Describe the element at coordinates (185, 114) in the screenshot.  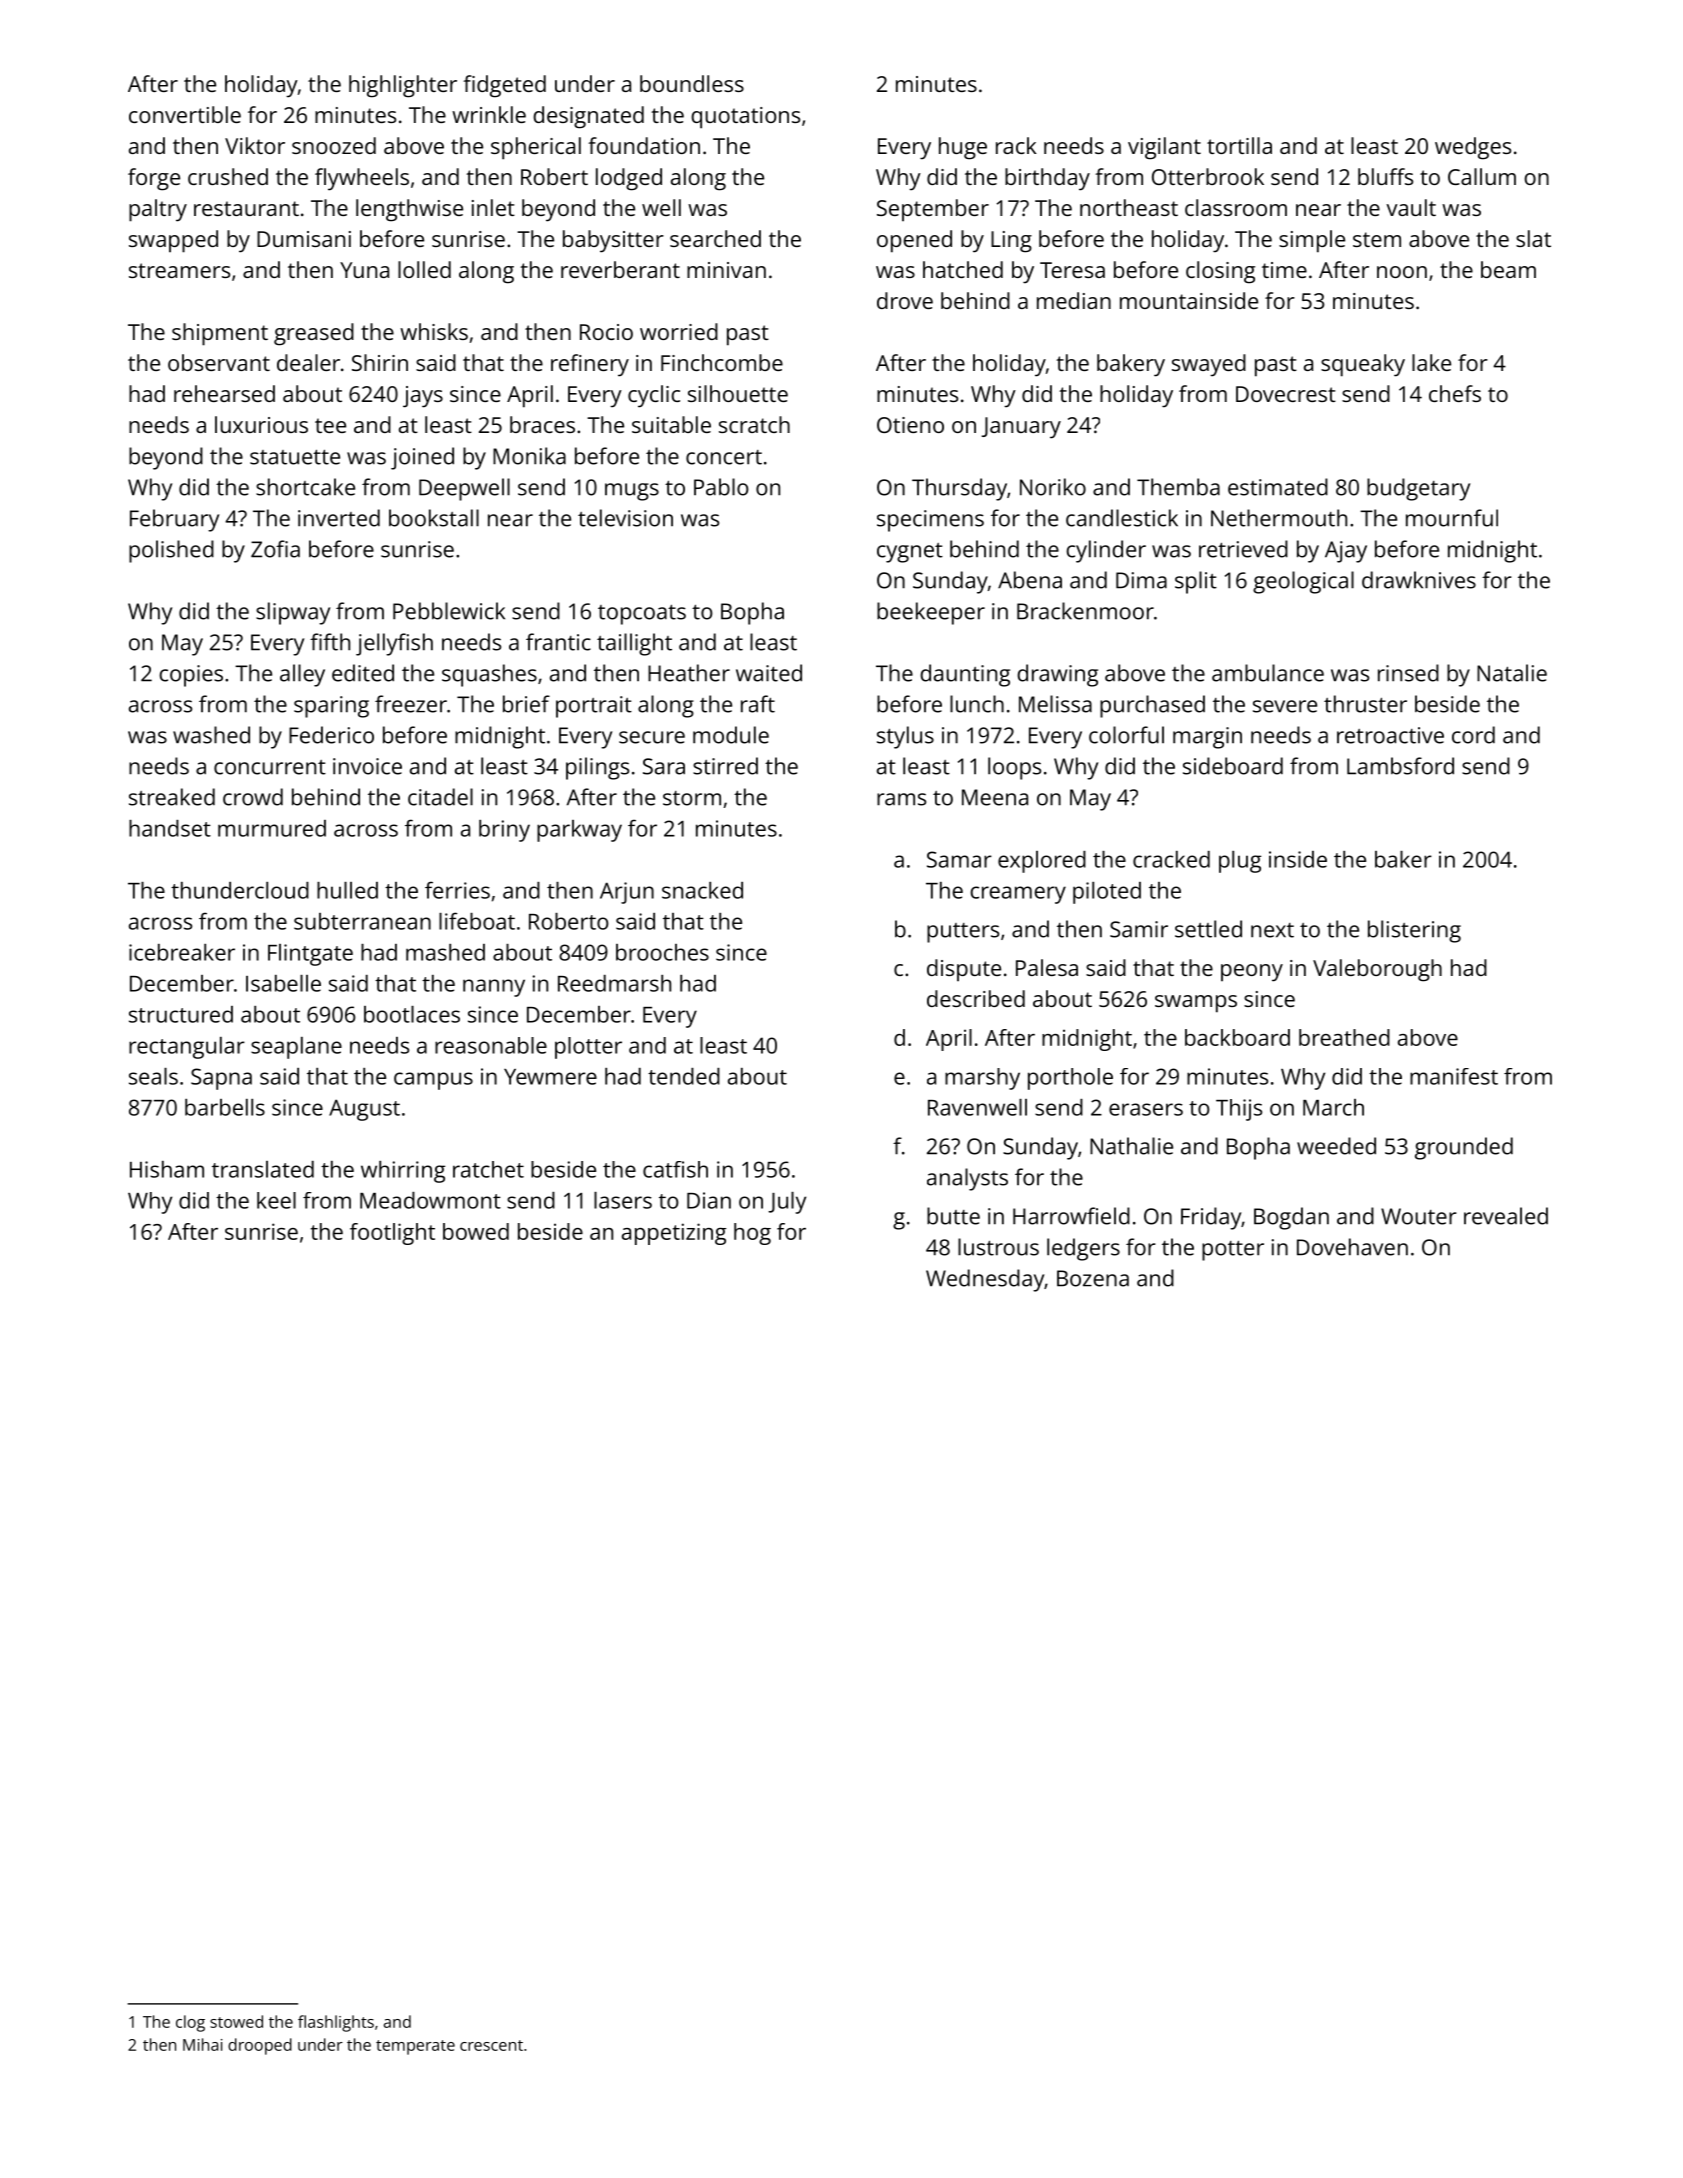
I see `convertible` at that location.
